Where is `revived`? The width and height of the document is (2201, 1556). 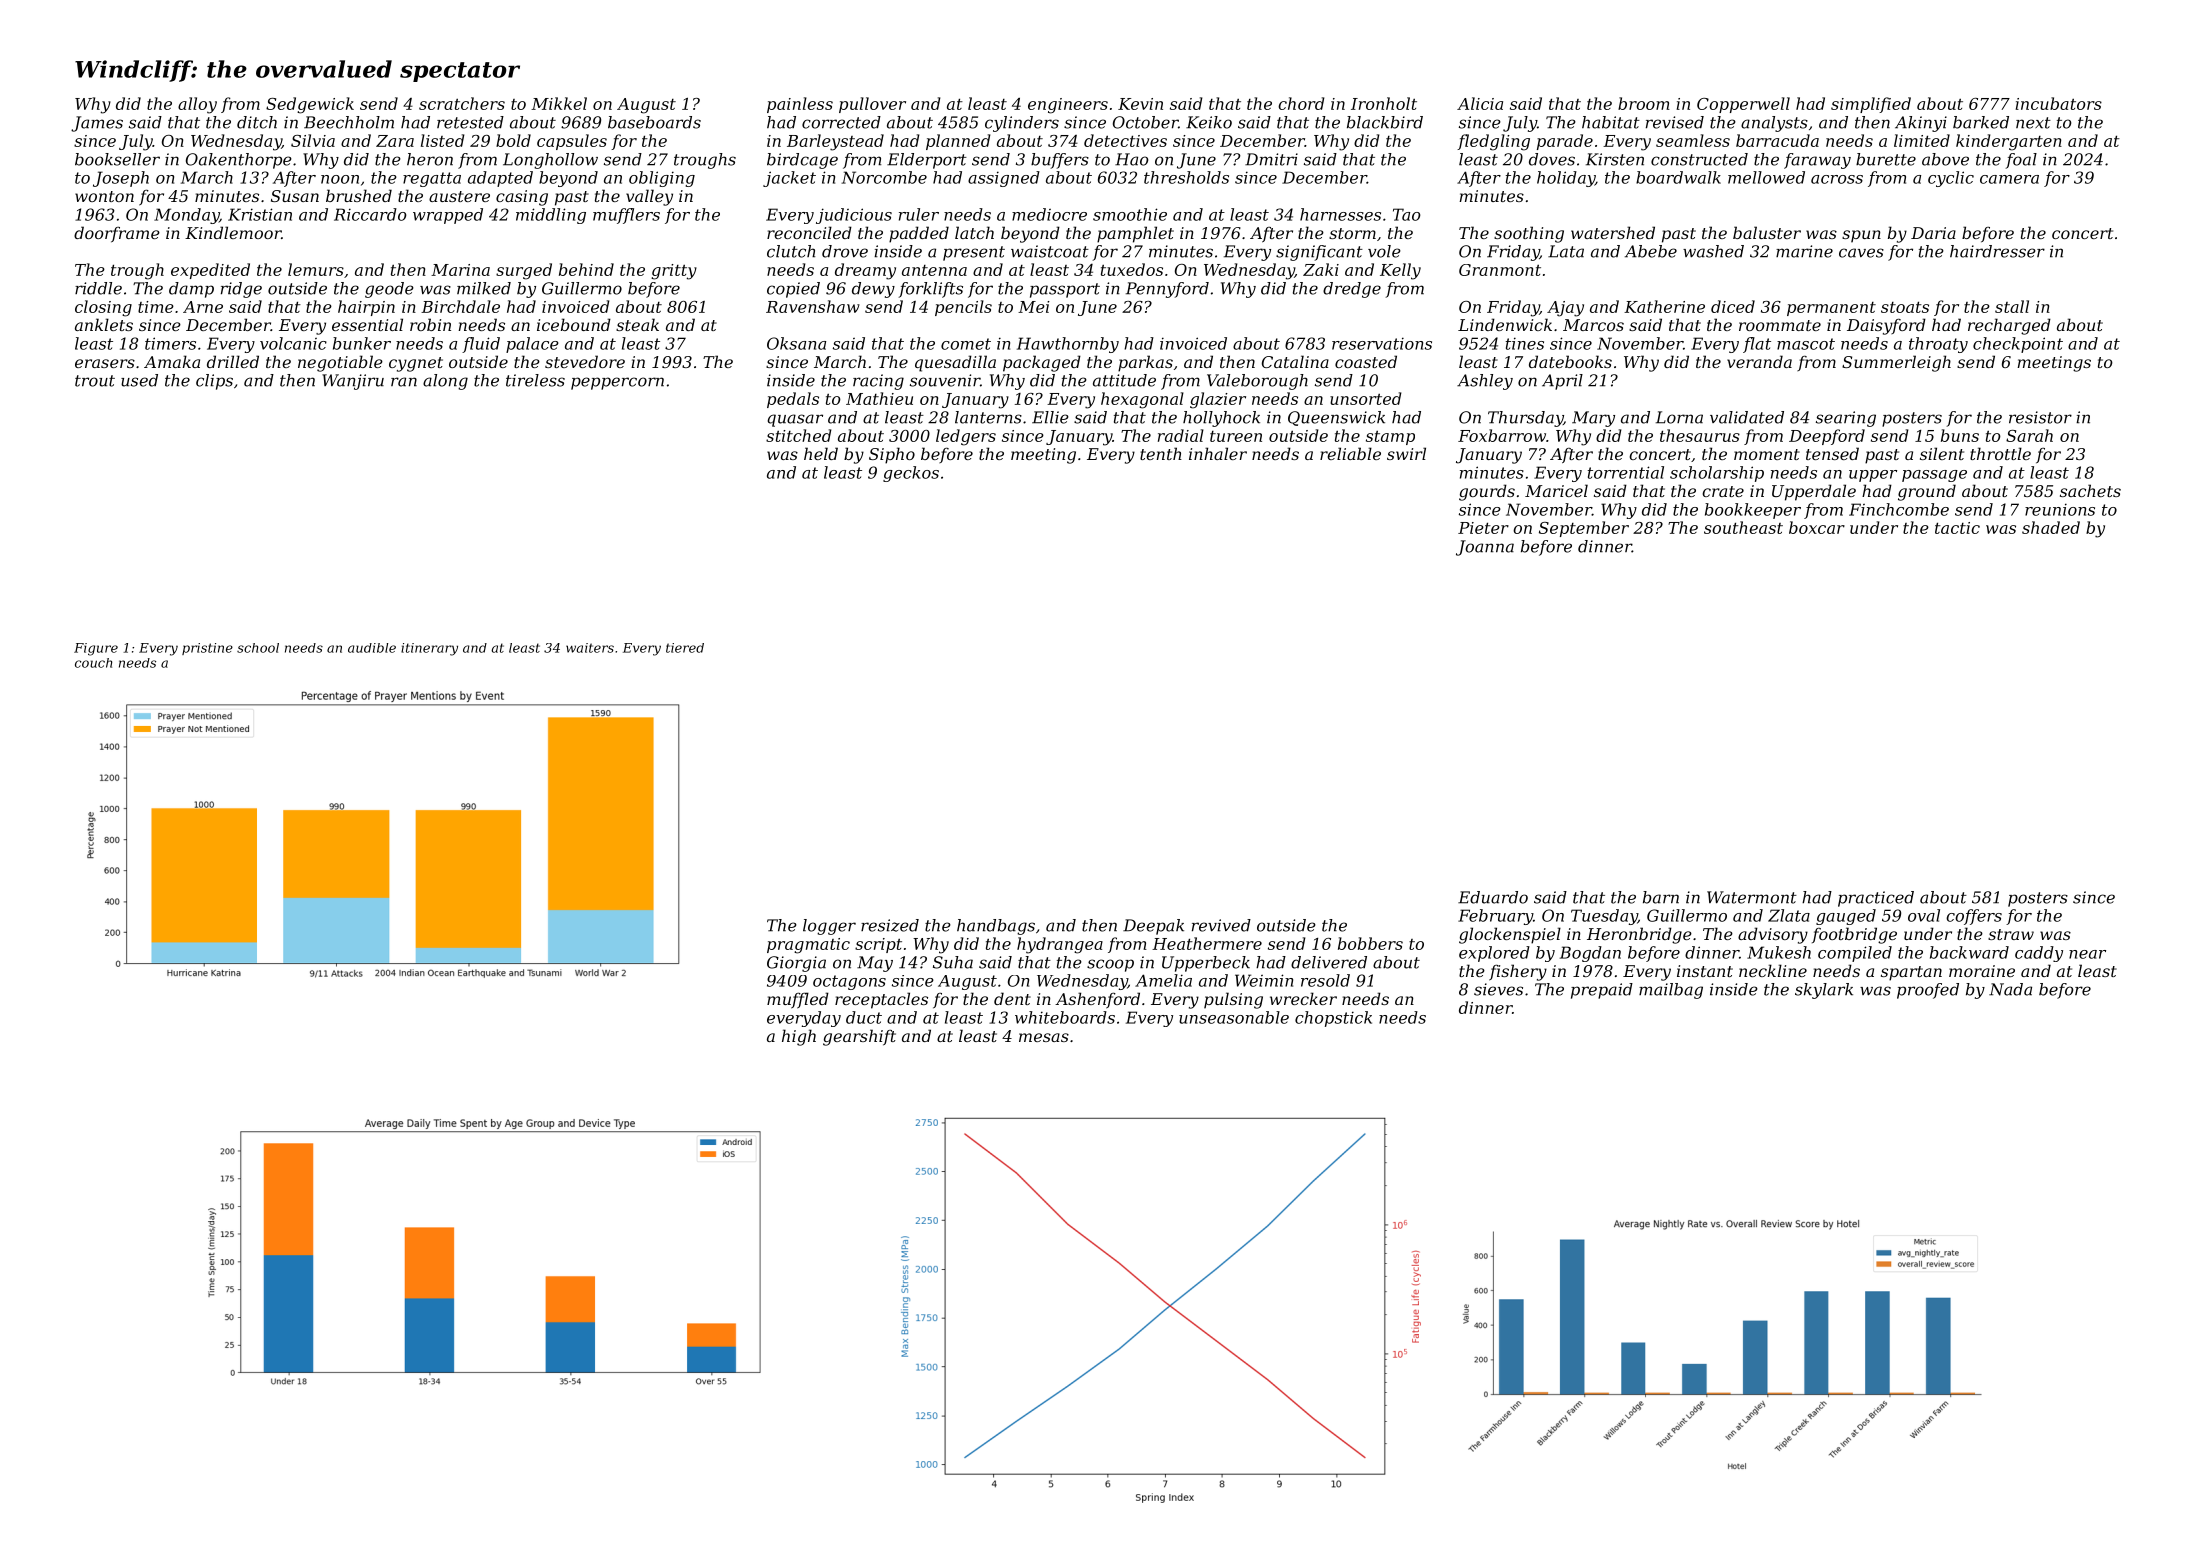
revived is located at coordinates (1221, 925).
